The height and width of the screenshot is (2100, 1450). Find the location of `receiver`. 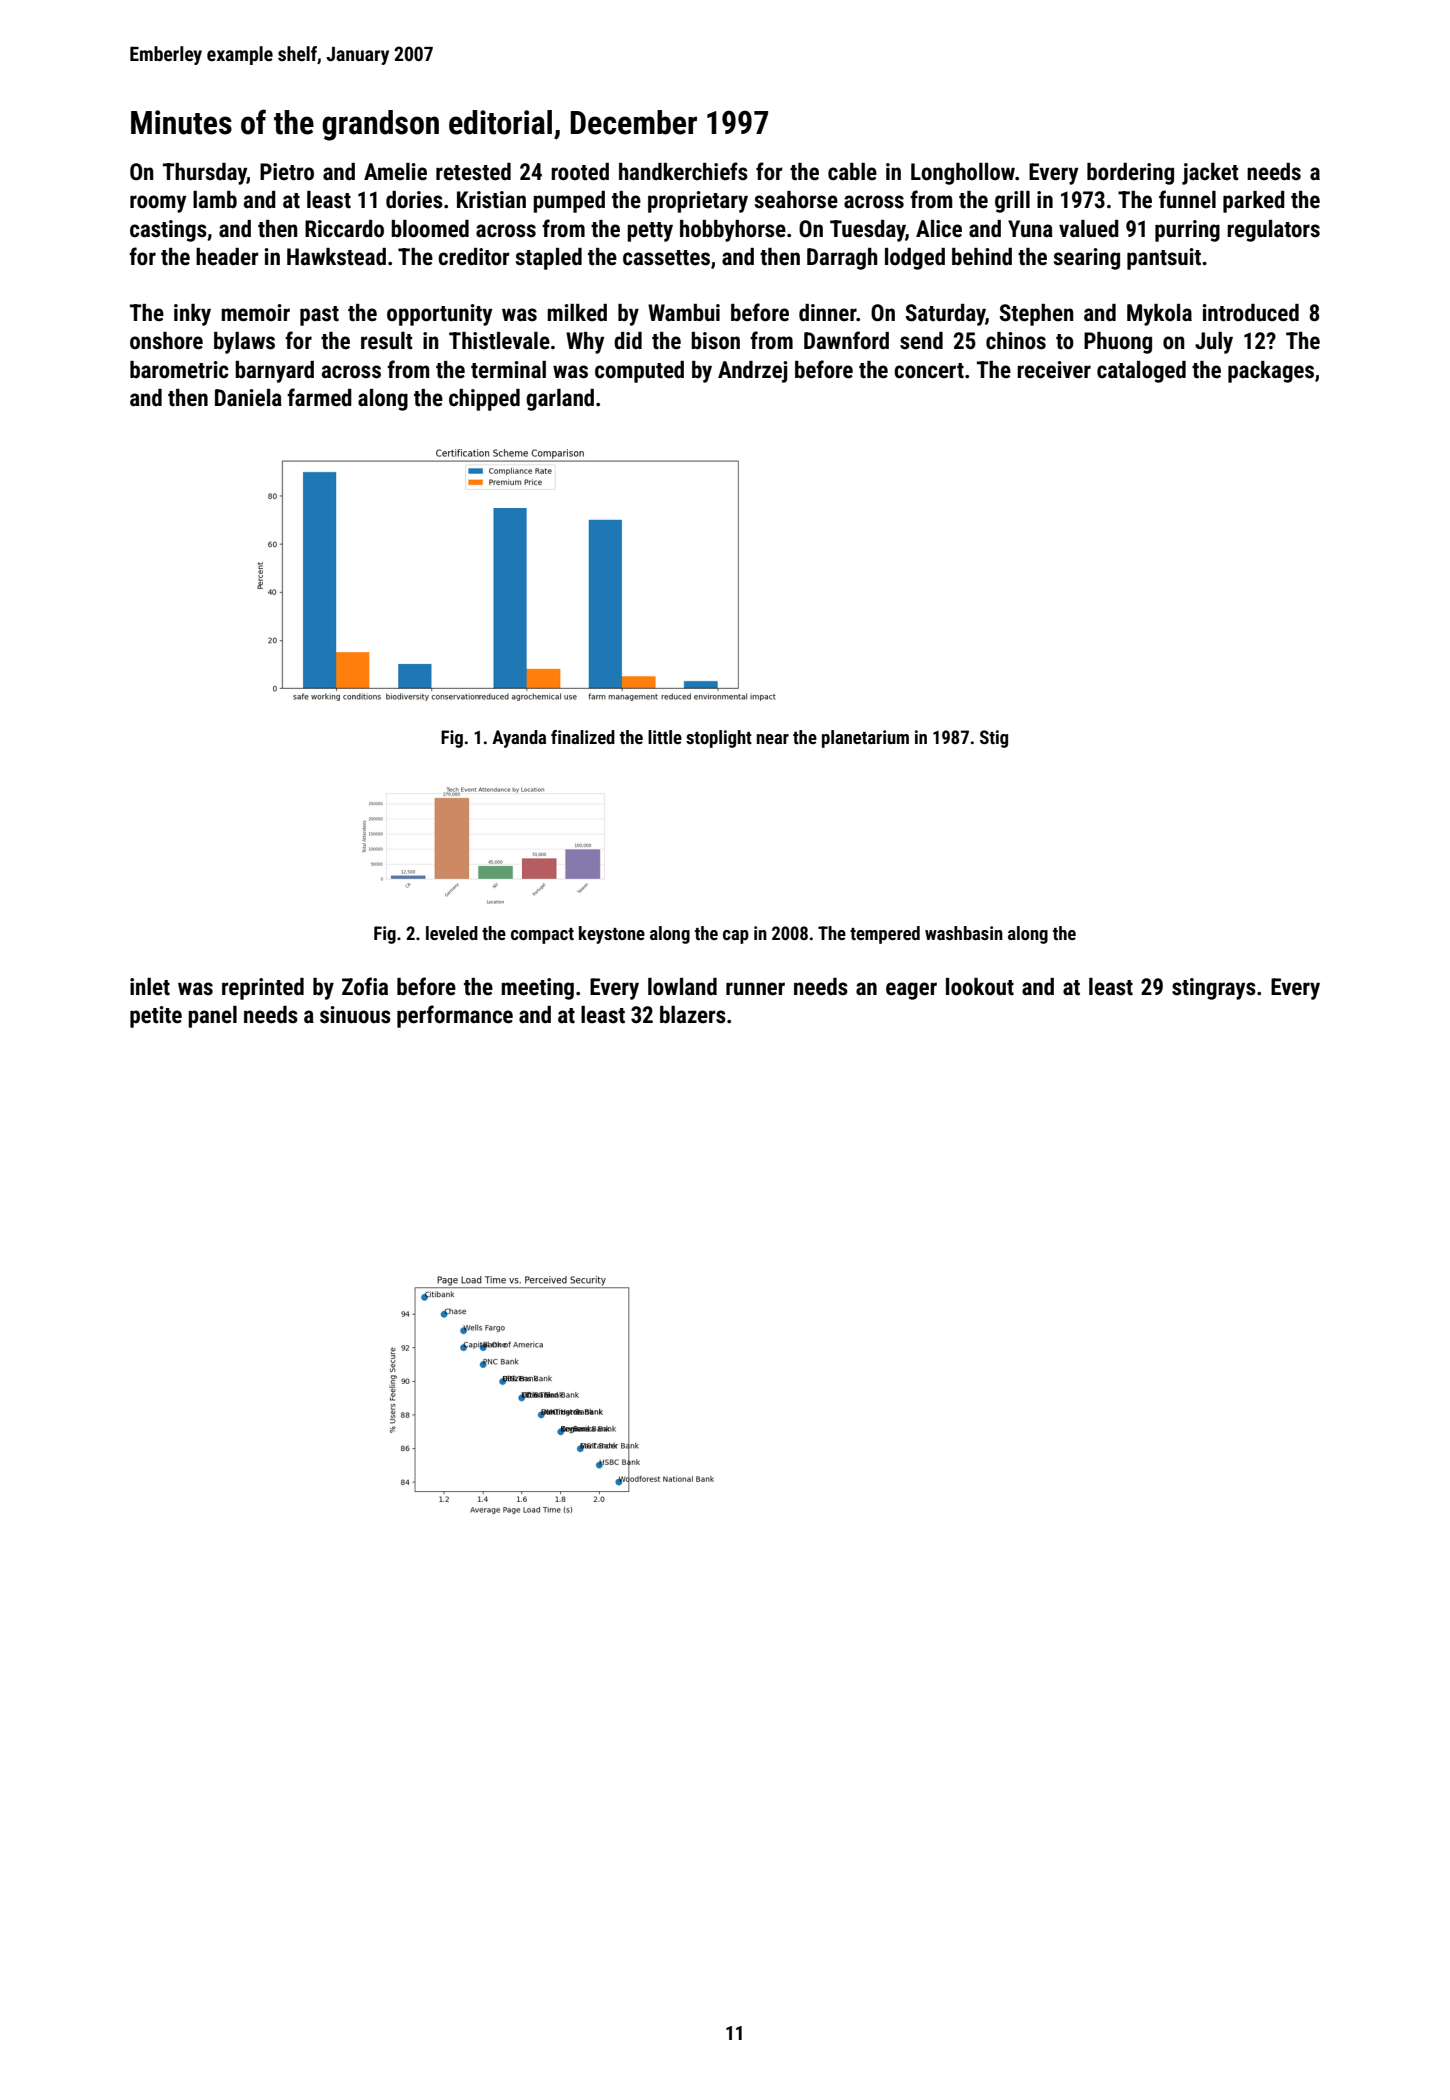

receiver is located at coordinates (1054, 370).
